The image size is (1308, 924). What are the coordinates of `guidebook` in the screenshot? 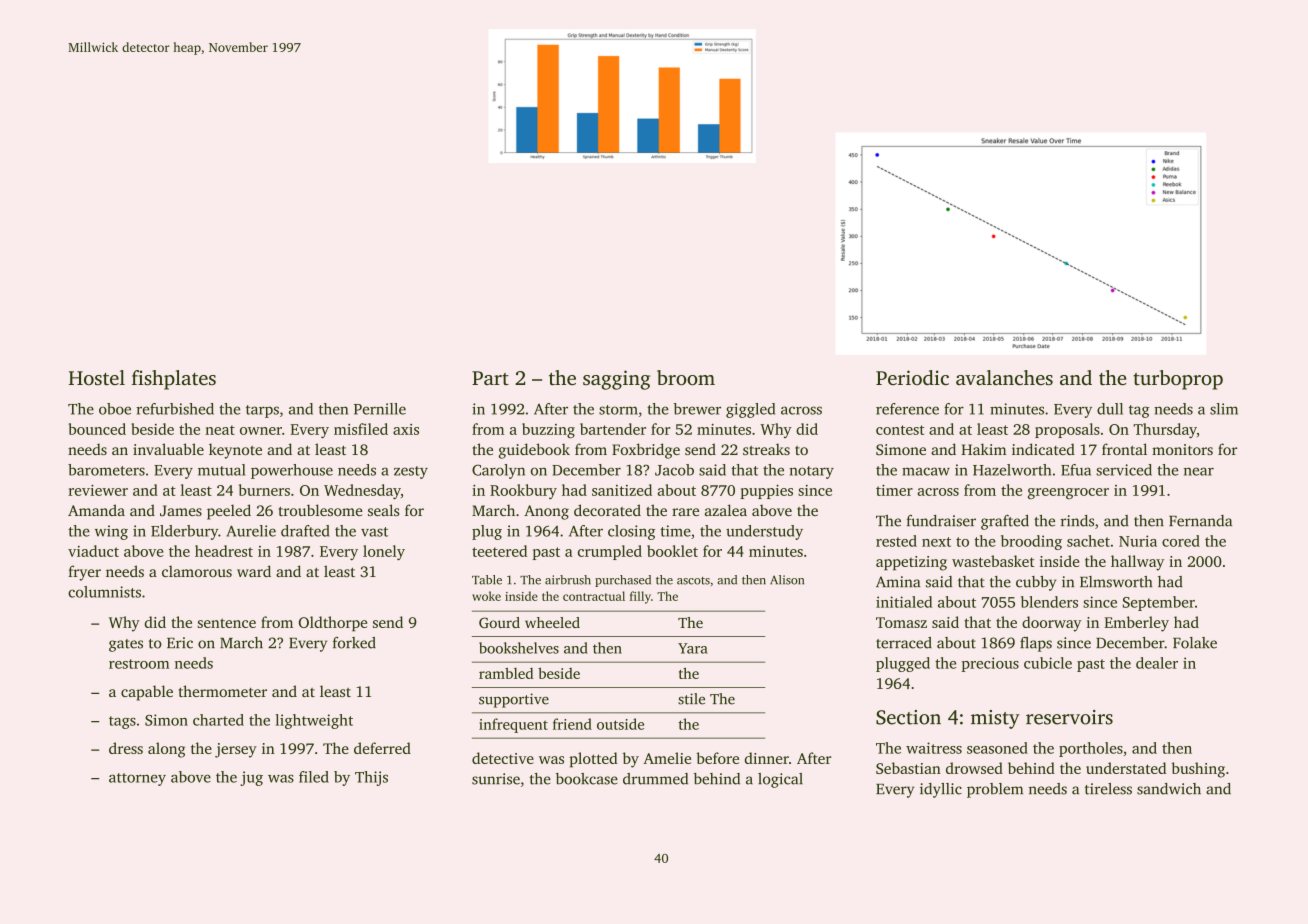 It's located at (534, 451).
